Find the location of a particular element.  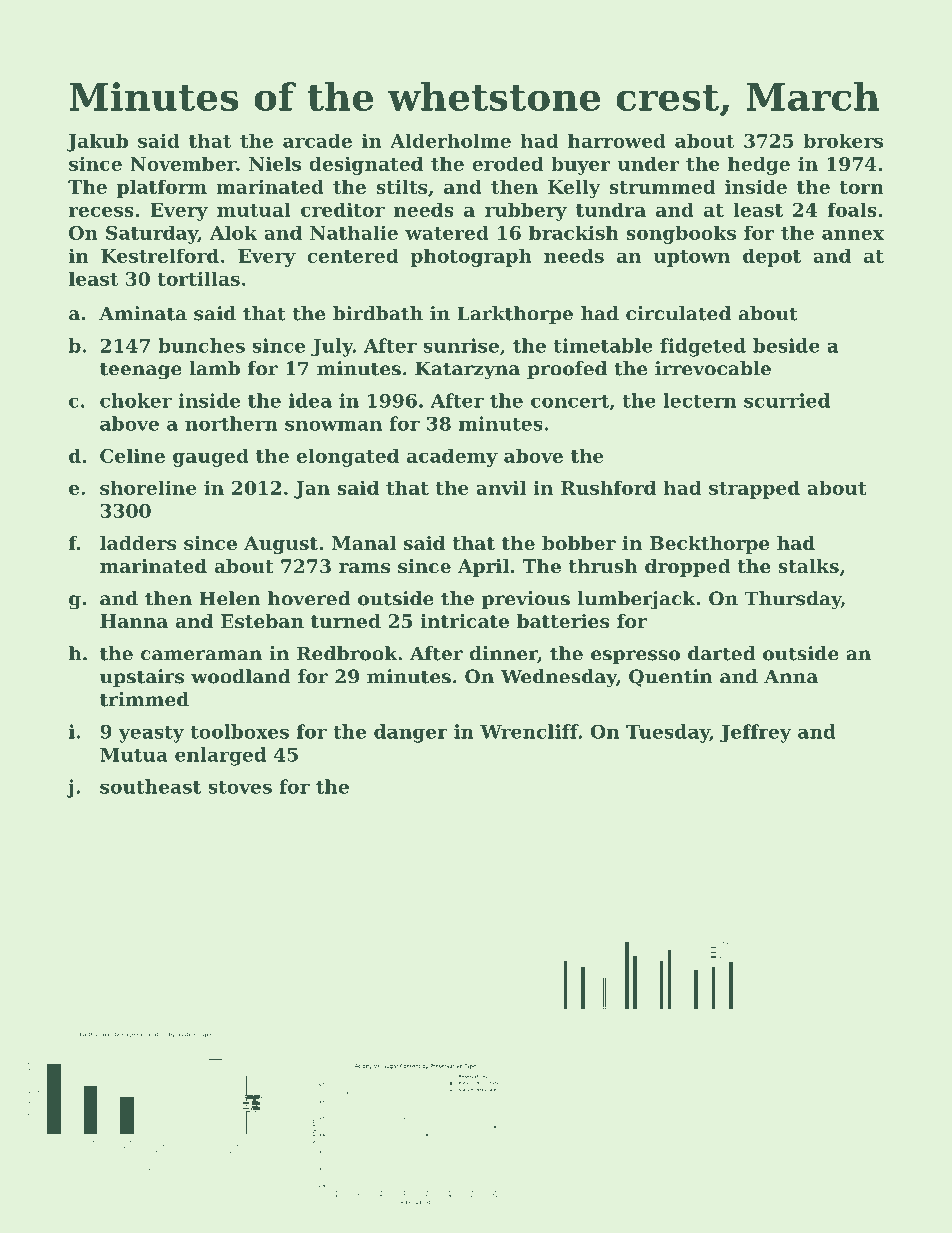

rams is located at coordinates (364, 568).
